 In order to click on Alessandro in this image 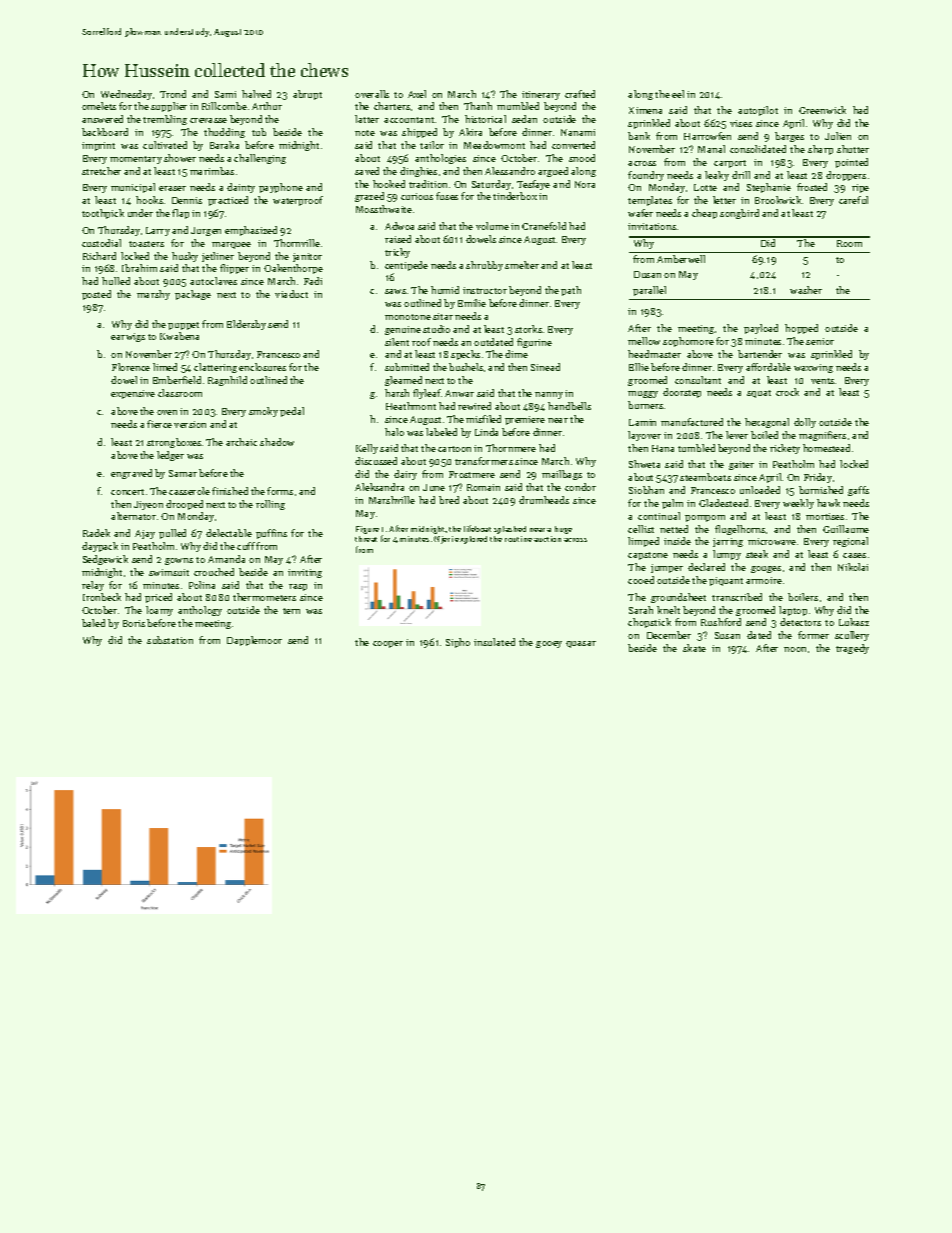, I will do `click(510, 171)`.
